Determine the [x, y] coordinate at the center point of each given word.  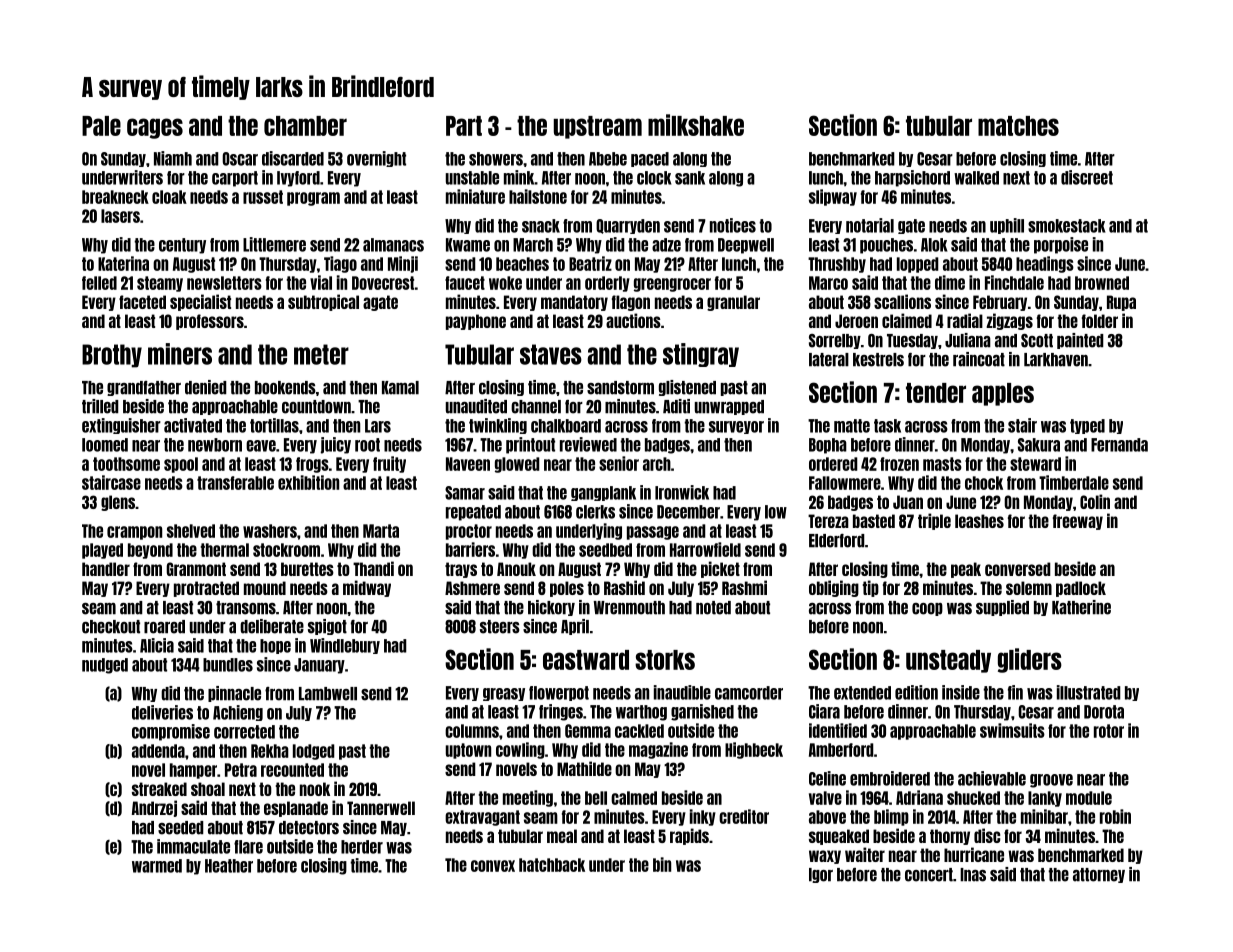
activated [193, 425]
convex [493, 866]
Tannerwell [381, 808]
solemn [1029, 588]
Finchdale [1014, 282]
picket [720, 569]
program [313, 199]
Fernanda [1119, 445]
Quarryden [628, 226]
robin [1115, 816]
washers [270, 531]
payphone [476, 322]
